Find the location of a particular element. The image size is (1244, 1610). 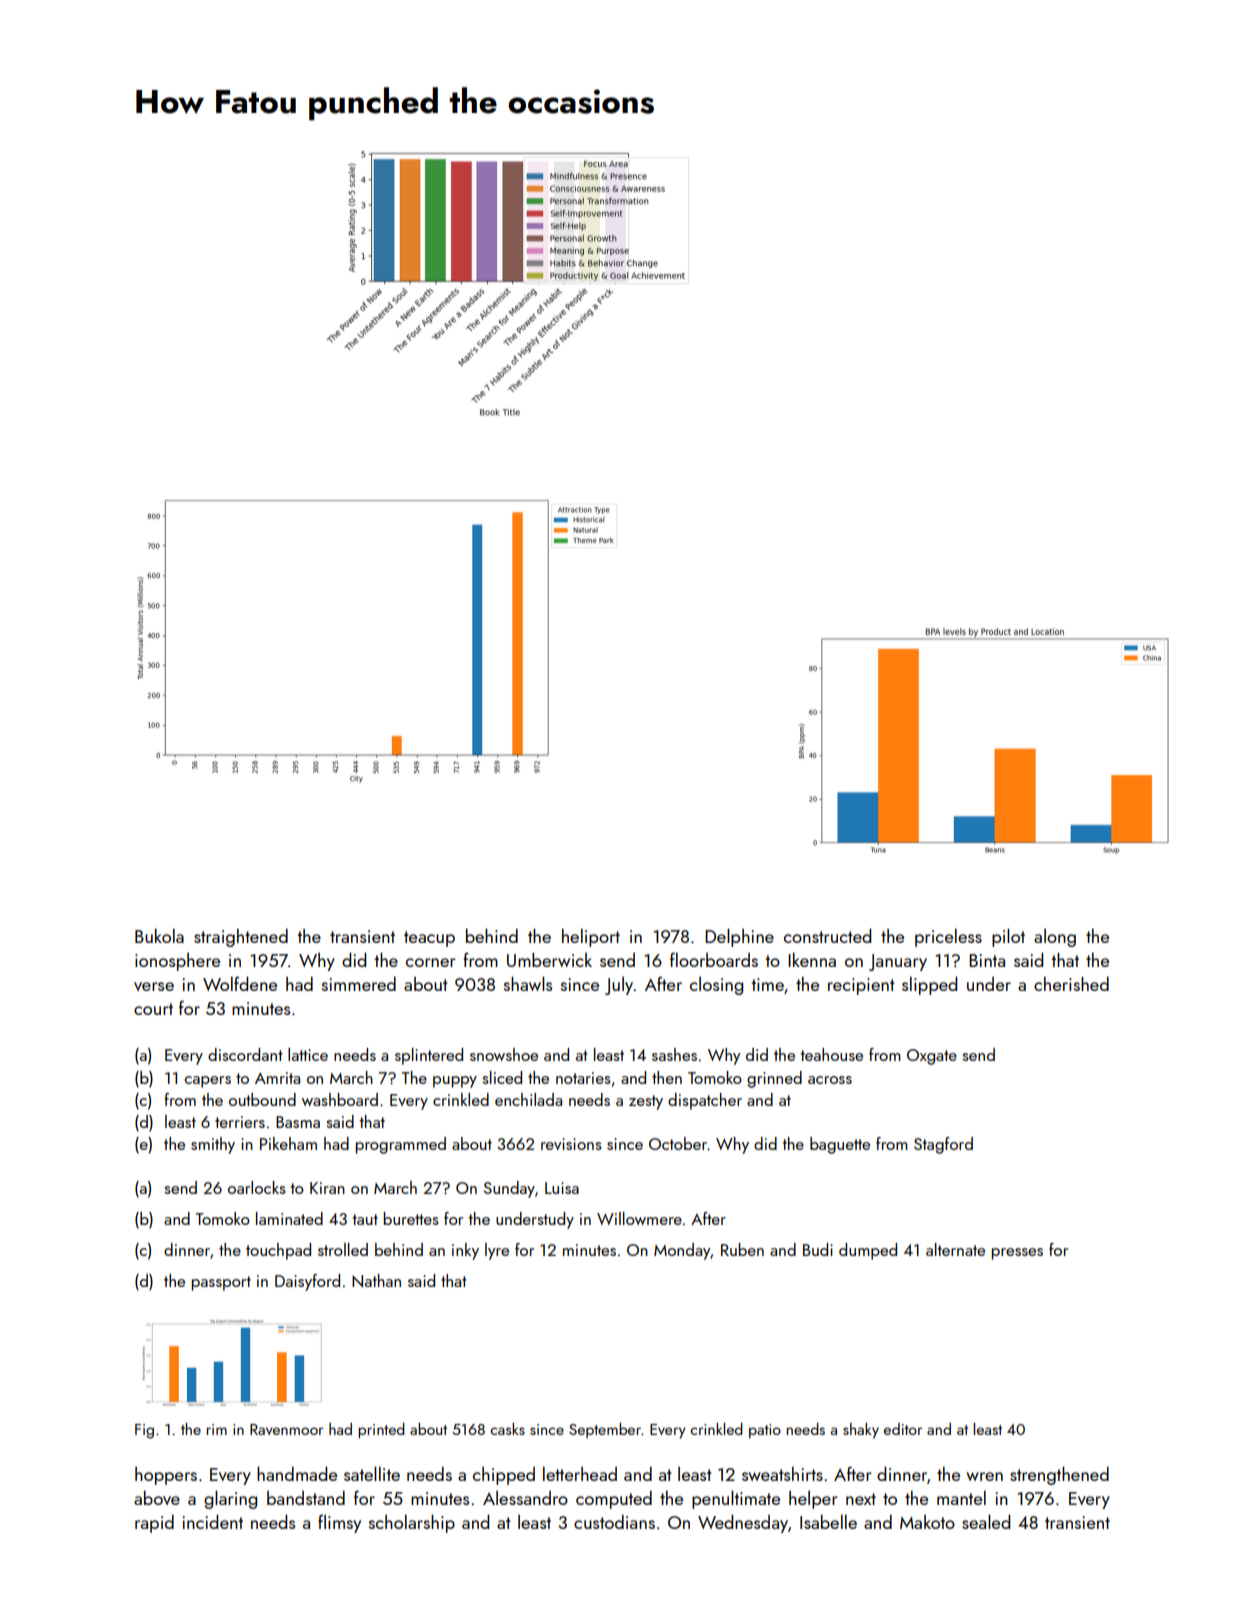

rim is located at coordinates (216, 1429).
